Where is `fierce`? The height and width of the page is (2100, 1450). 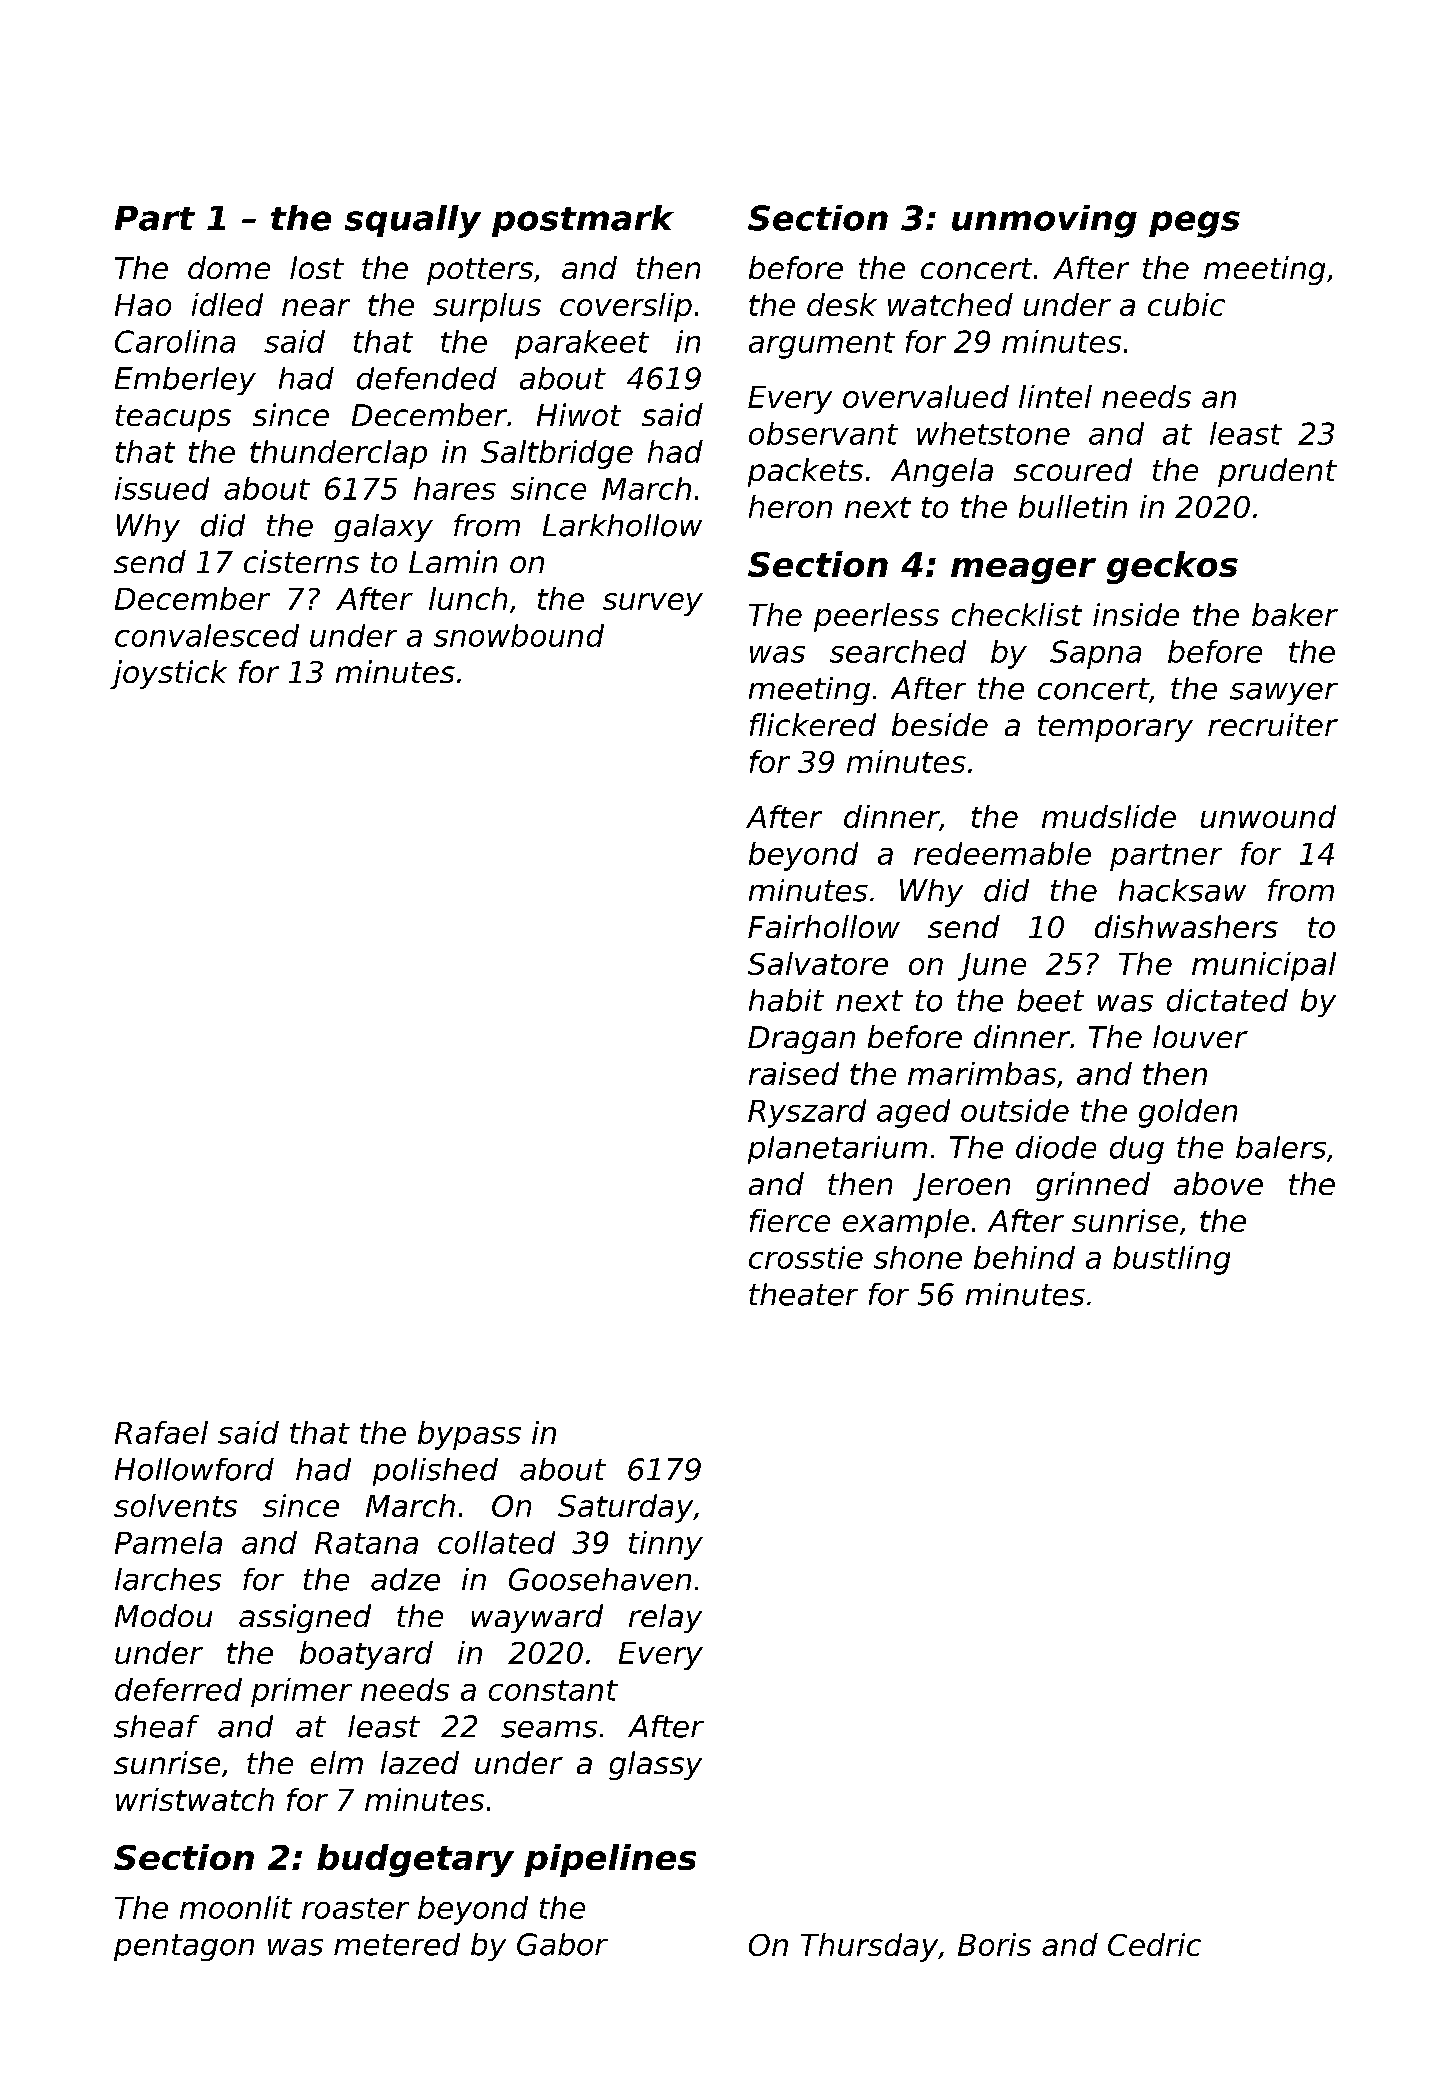
fierce is located at coordinates (790, 1220).
